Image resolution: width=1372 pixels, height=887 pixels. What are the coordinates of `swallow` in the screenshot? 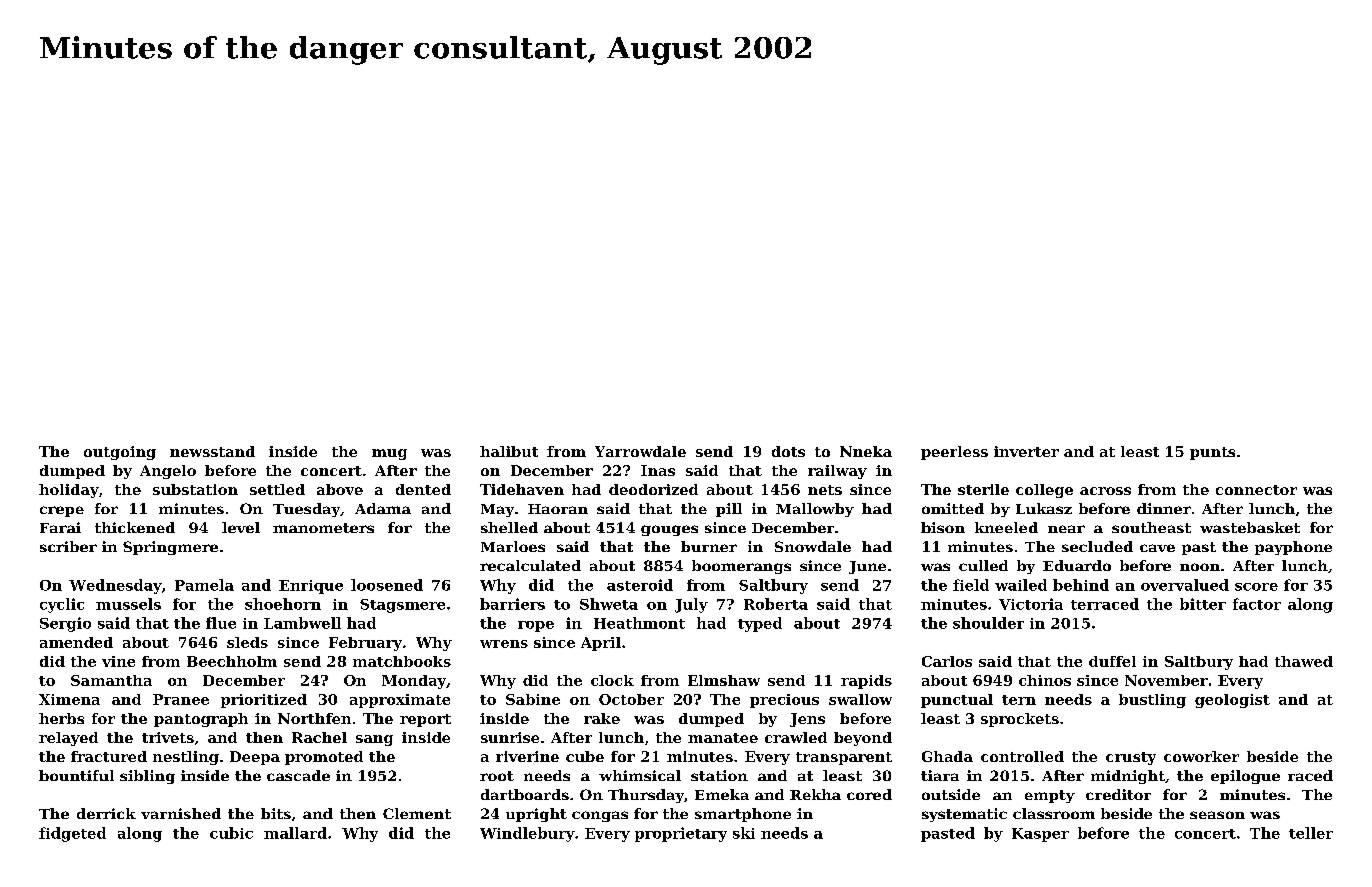 It's located at (860, 699).
